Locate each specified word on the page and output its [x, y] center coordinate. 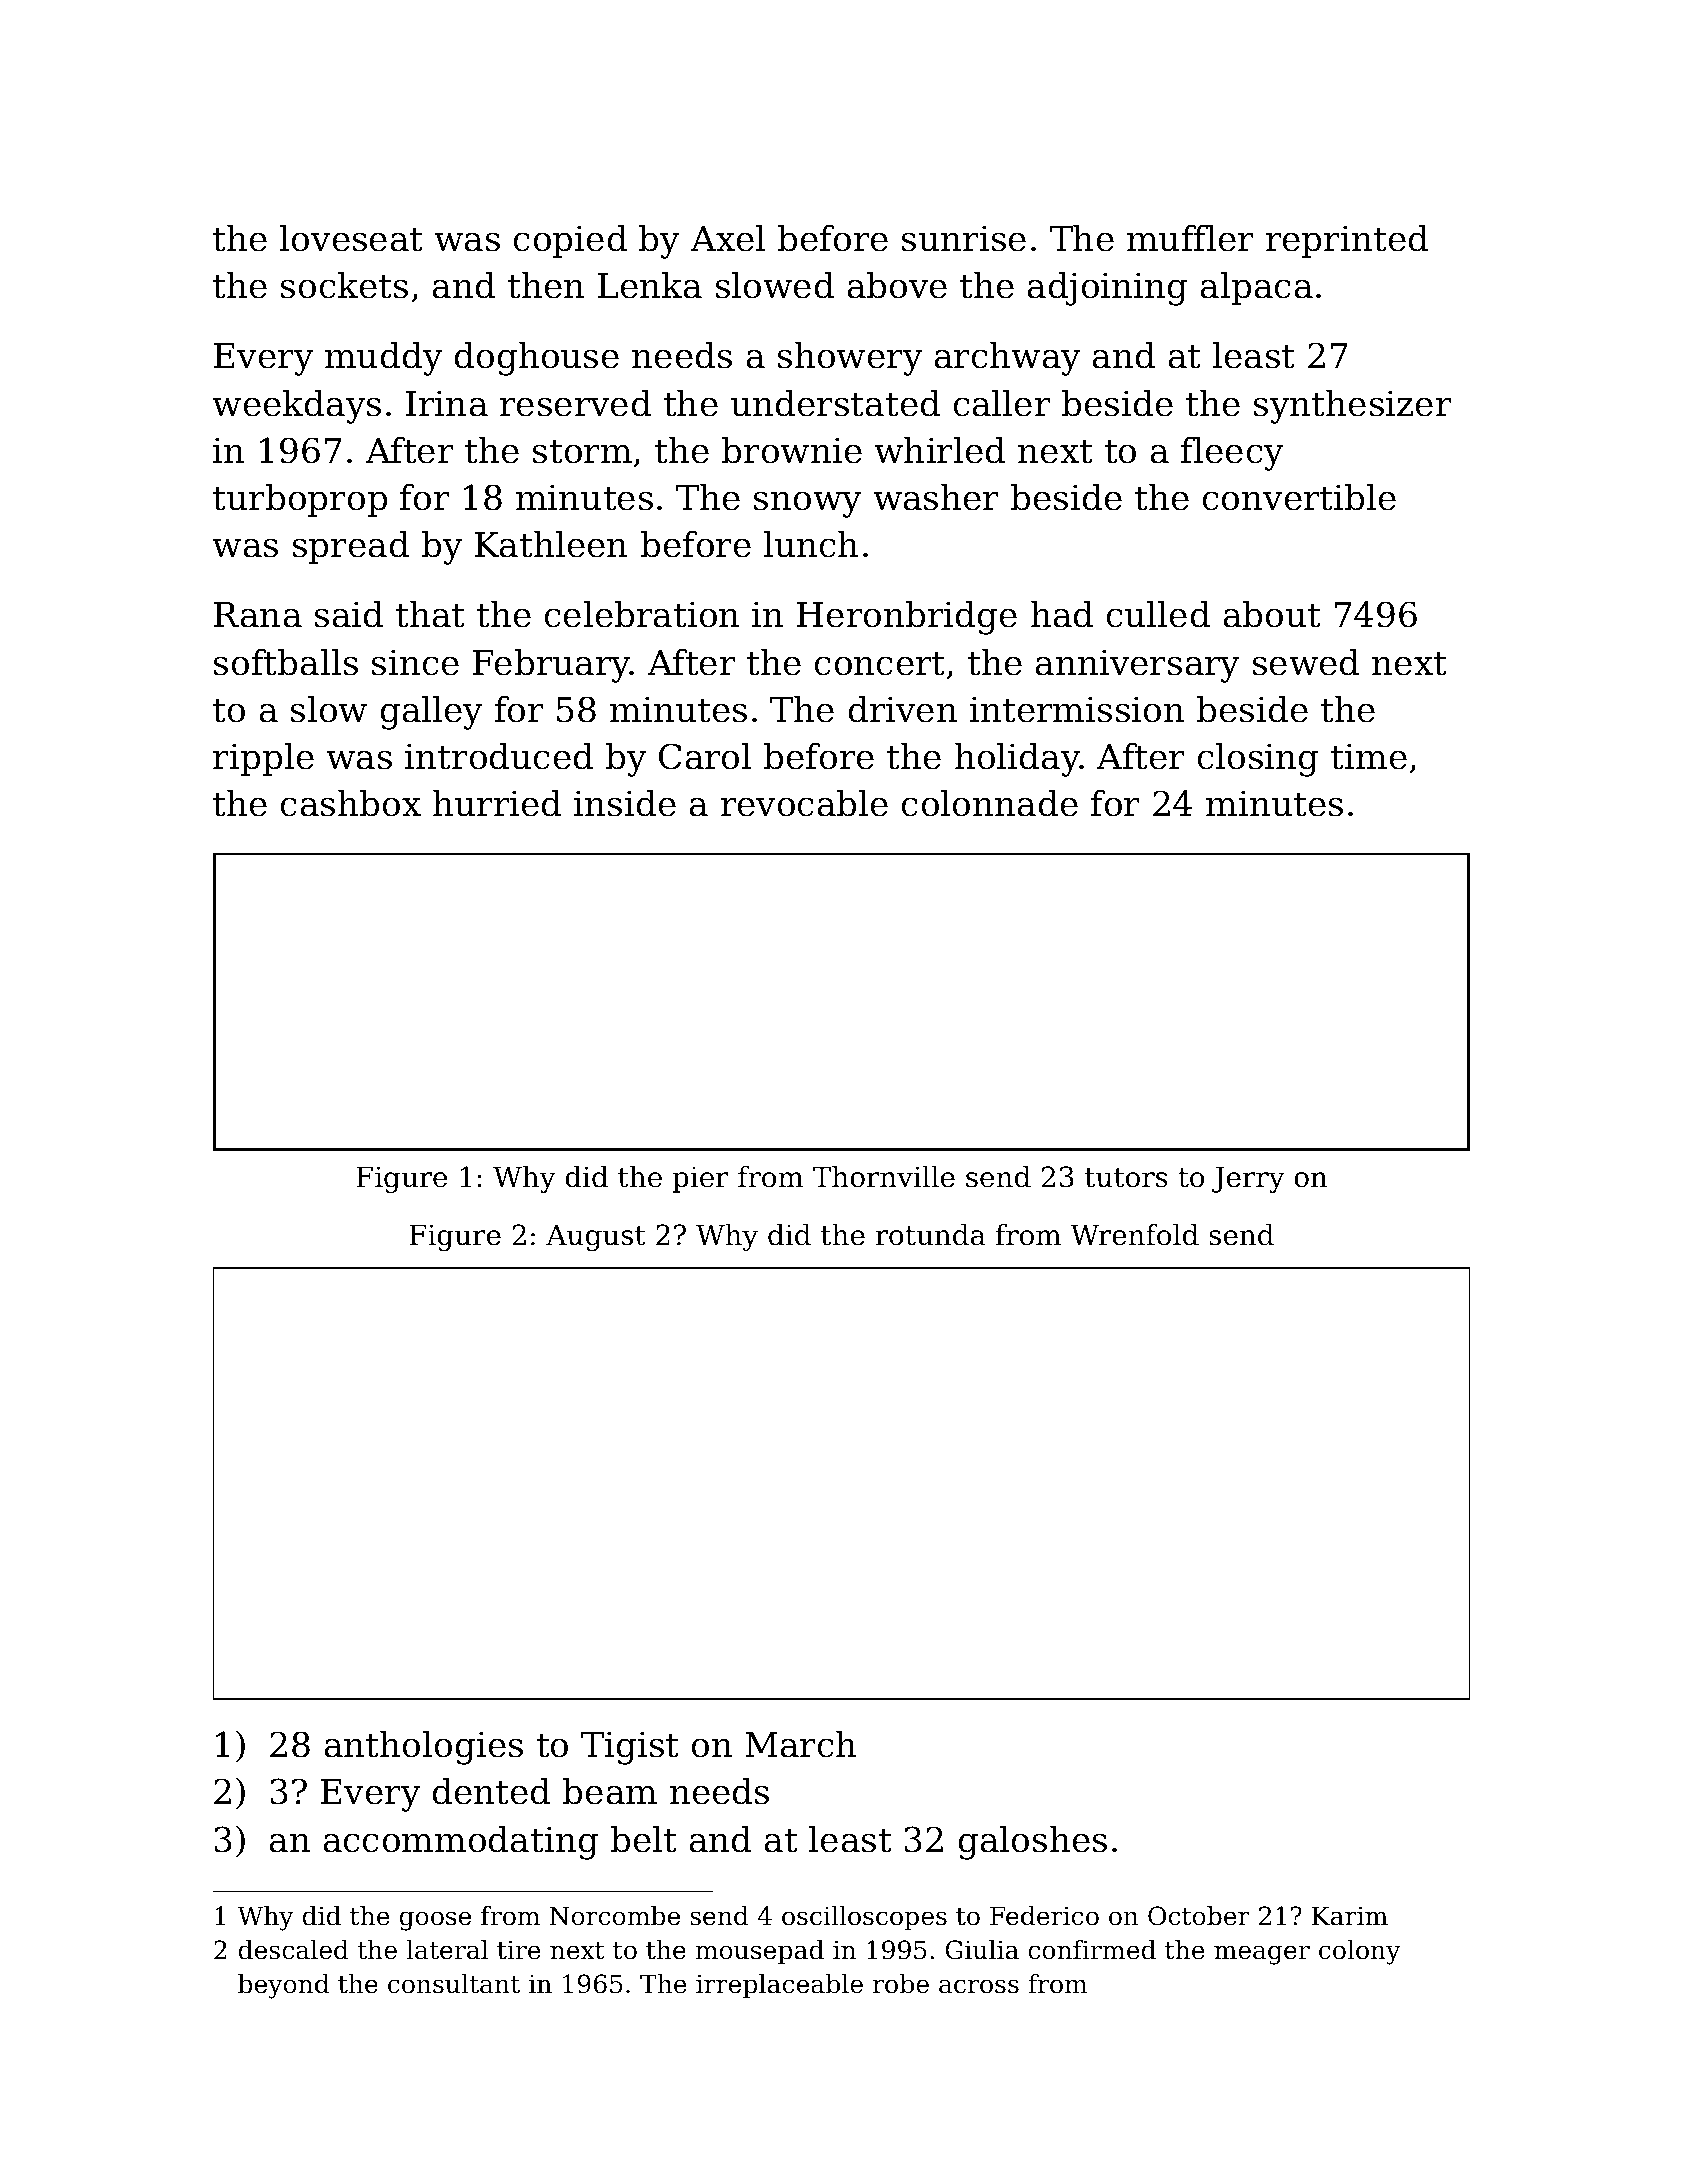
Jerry [1248, 1179]
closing [1257, 760]
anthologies [423, 1748]
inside [625, 803]
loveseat [351, 238]
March [800, 1744]
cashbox [350, 803]
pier [701, 1179]
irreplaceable [779, 1986]
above [897, 285]
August [596, 1237]
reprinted [1347, 241]
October [1199, 1916]
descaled [294, 1950]
